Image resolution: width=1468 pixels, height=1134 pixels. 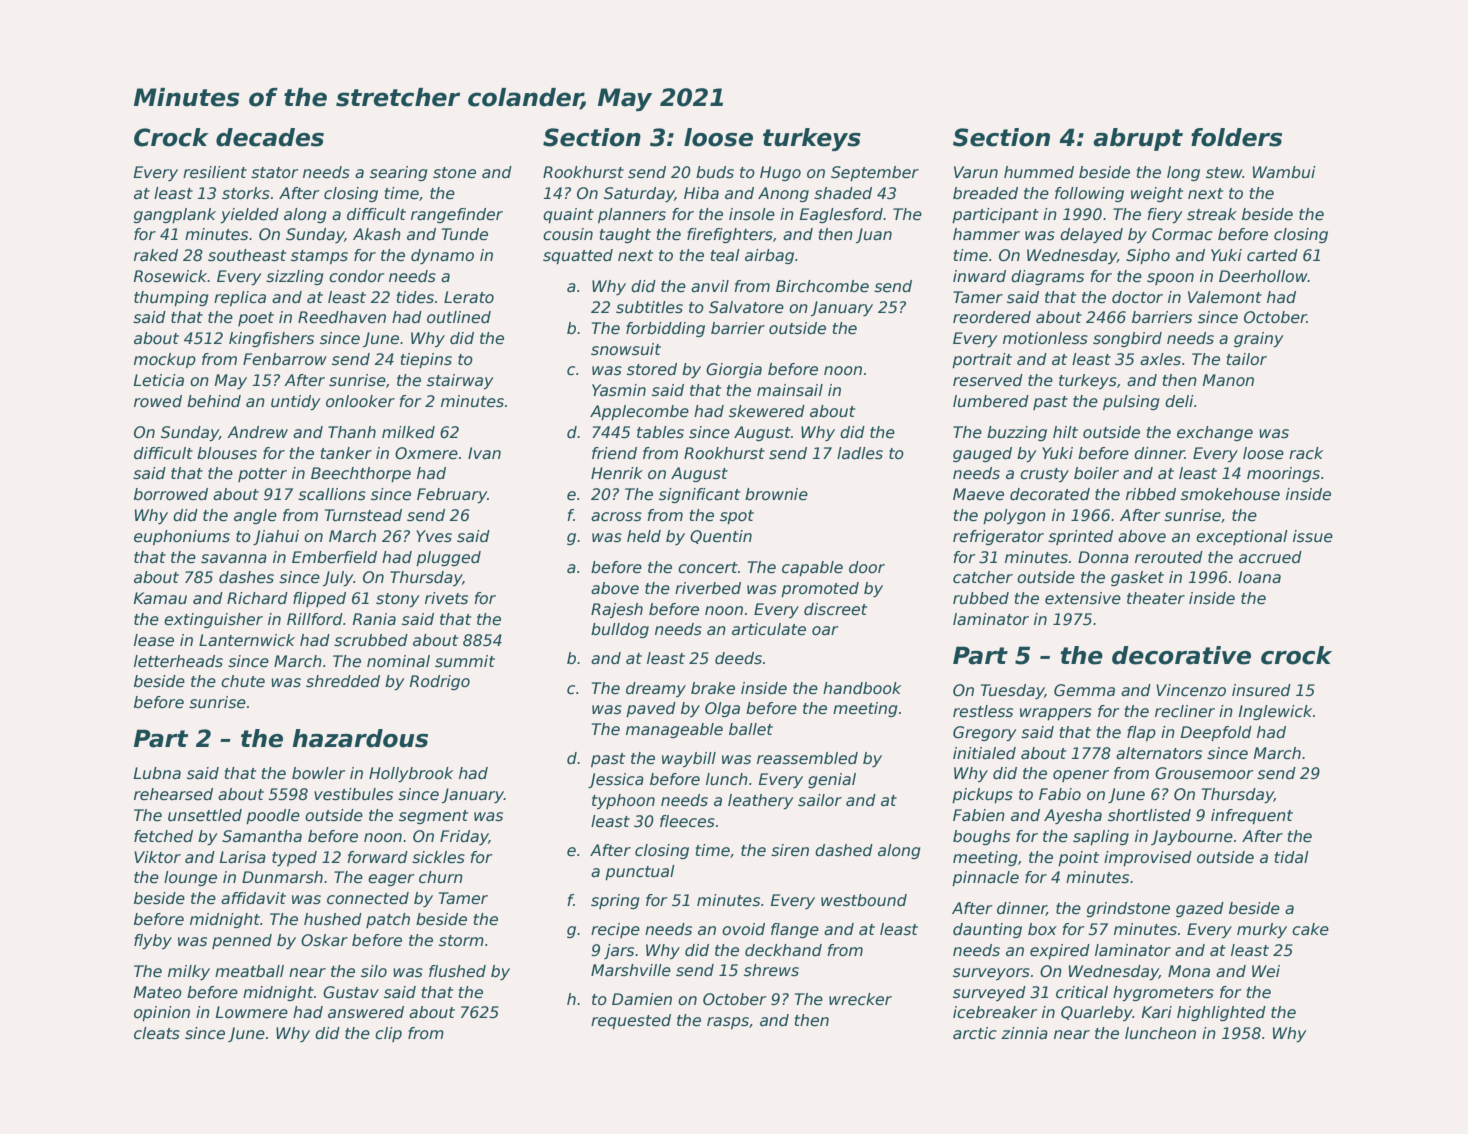 I want to click on Donna, so click(x=1103, y=557).
